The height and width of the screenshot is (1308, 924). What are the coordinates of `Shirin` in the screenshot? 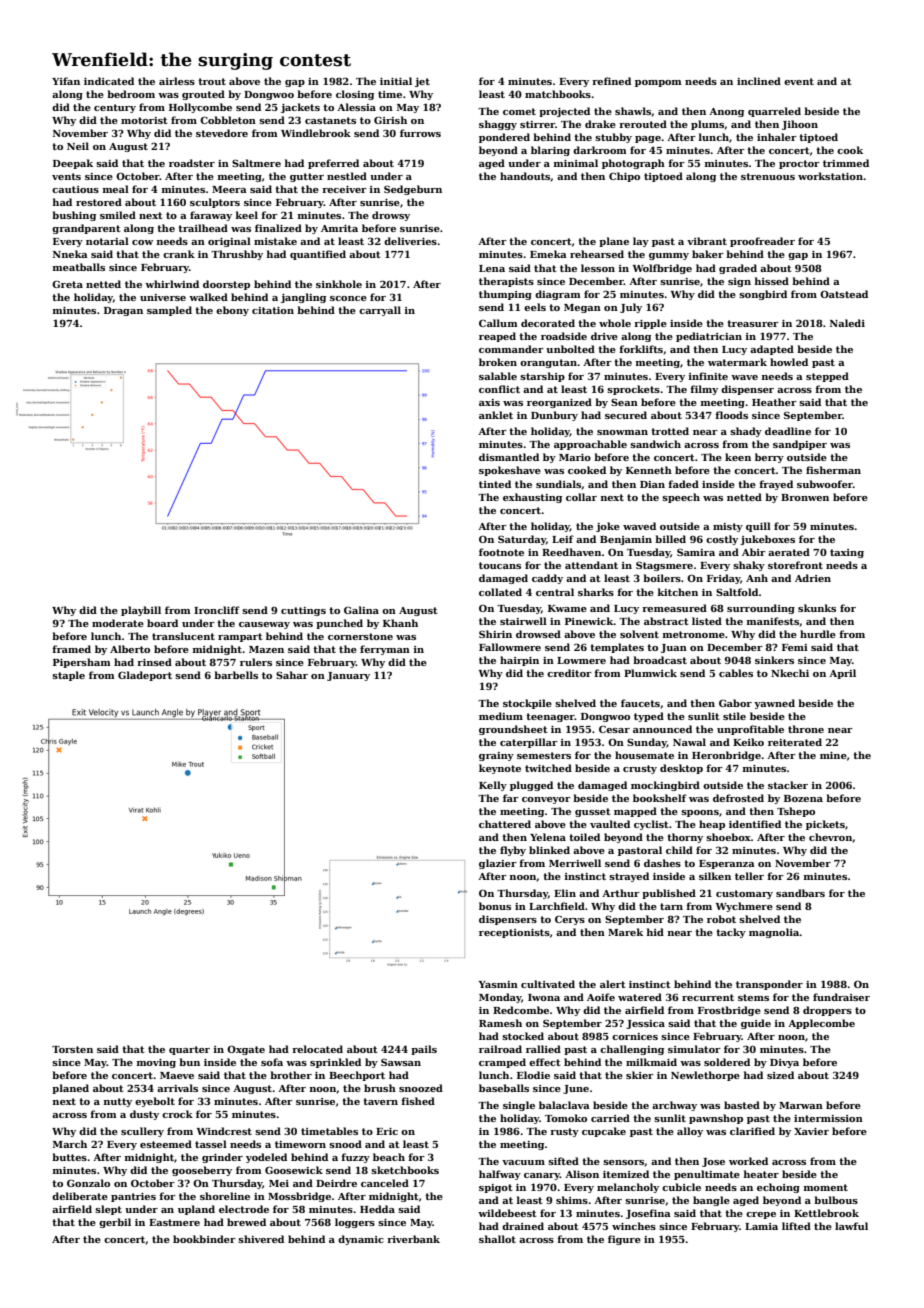 It's located at (495, 634).
